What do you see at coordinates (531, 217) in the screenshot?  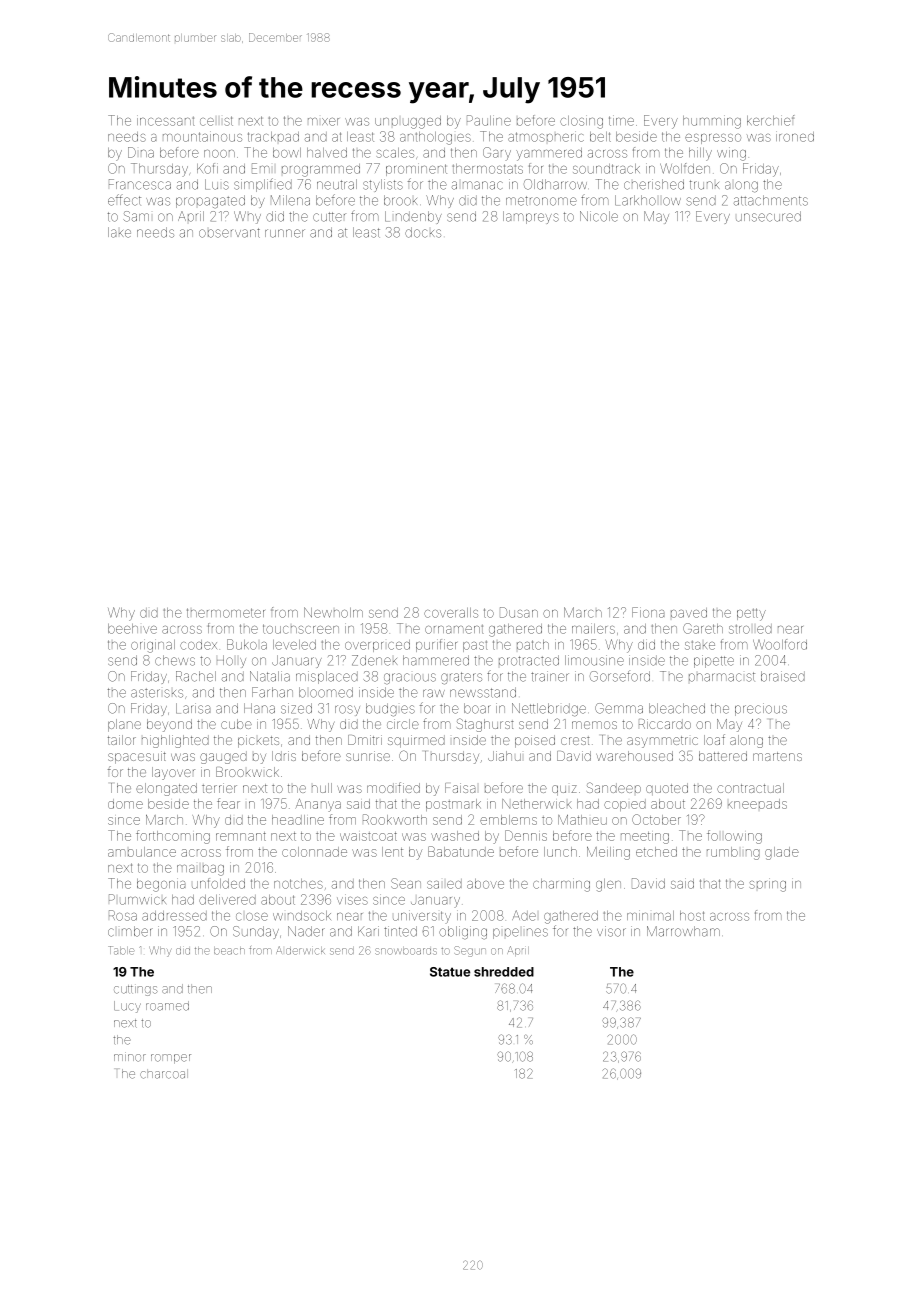 I see `lampreys` at bounding box center [531, 217].
